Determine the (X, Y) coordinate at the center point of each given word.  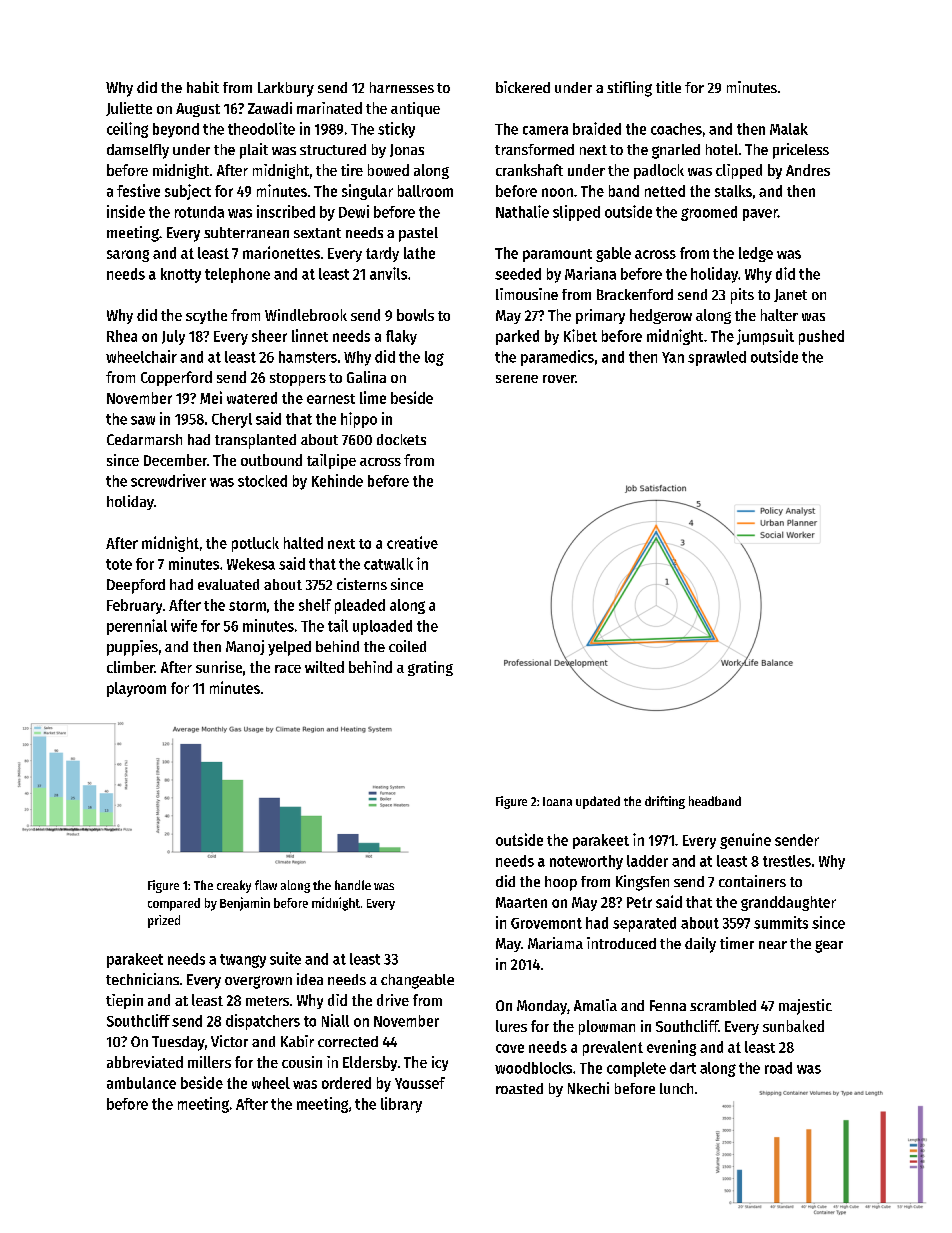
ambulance (141, 1083)
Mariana (590, 273)
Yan (673, 357)
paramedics (557, 358)
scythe (206, 316)
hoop (561, 883)
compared (174, 904)
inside (126, 211)
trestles (787, 861)
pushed (821, 337)
